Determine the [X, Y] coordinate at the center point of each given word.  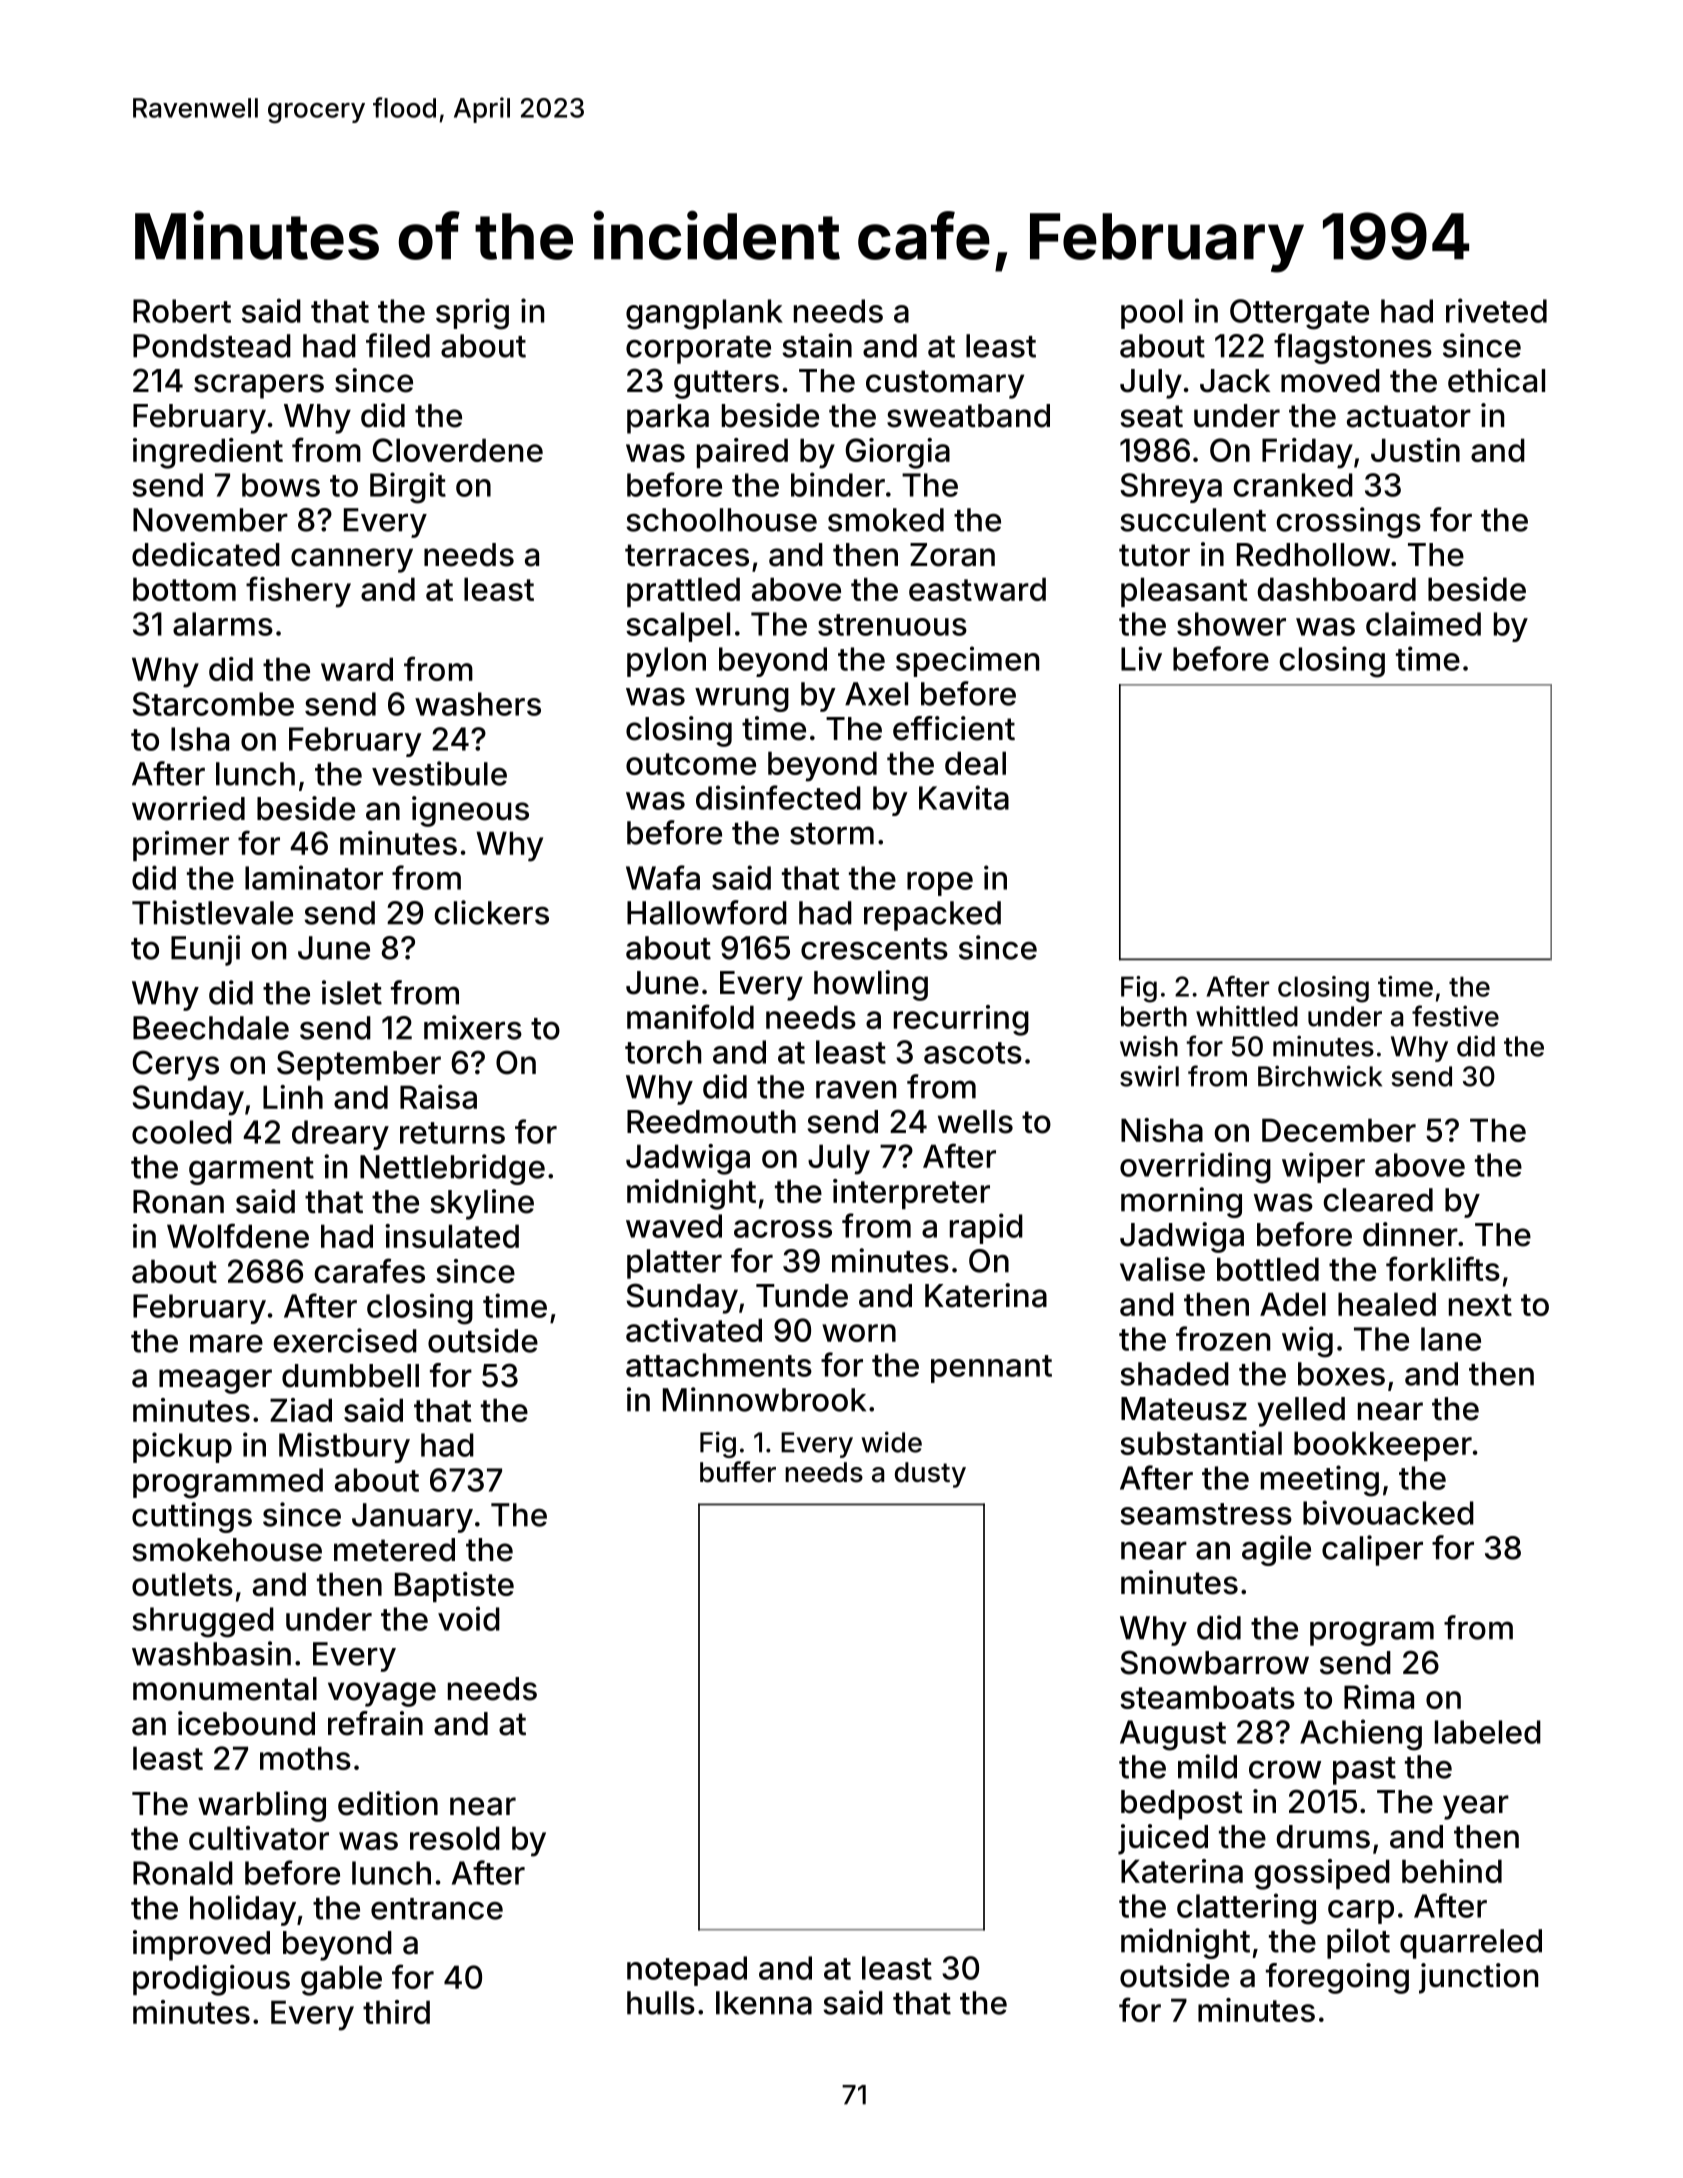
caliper [1372, 1550]
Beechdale [211, 1028]
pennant [991, 1369]
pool [1152, 314]
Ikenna [764, 2003]
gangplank [704, 314]
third [396, 2012]
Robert [182, 311]
